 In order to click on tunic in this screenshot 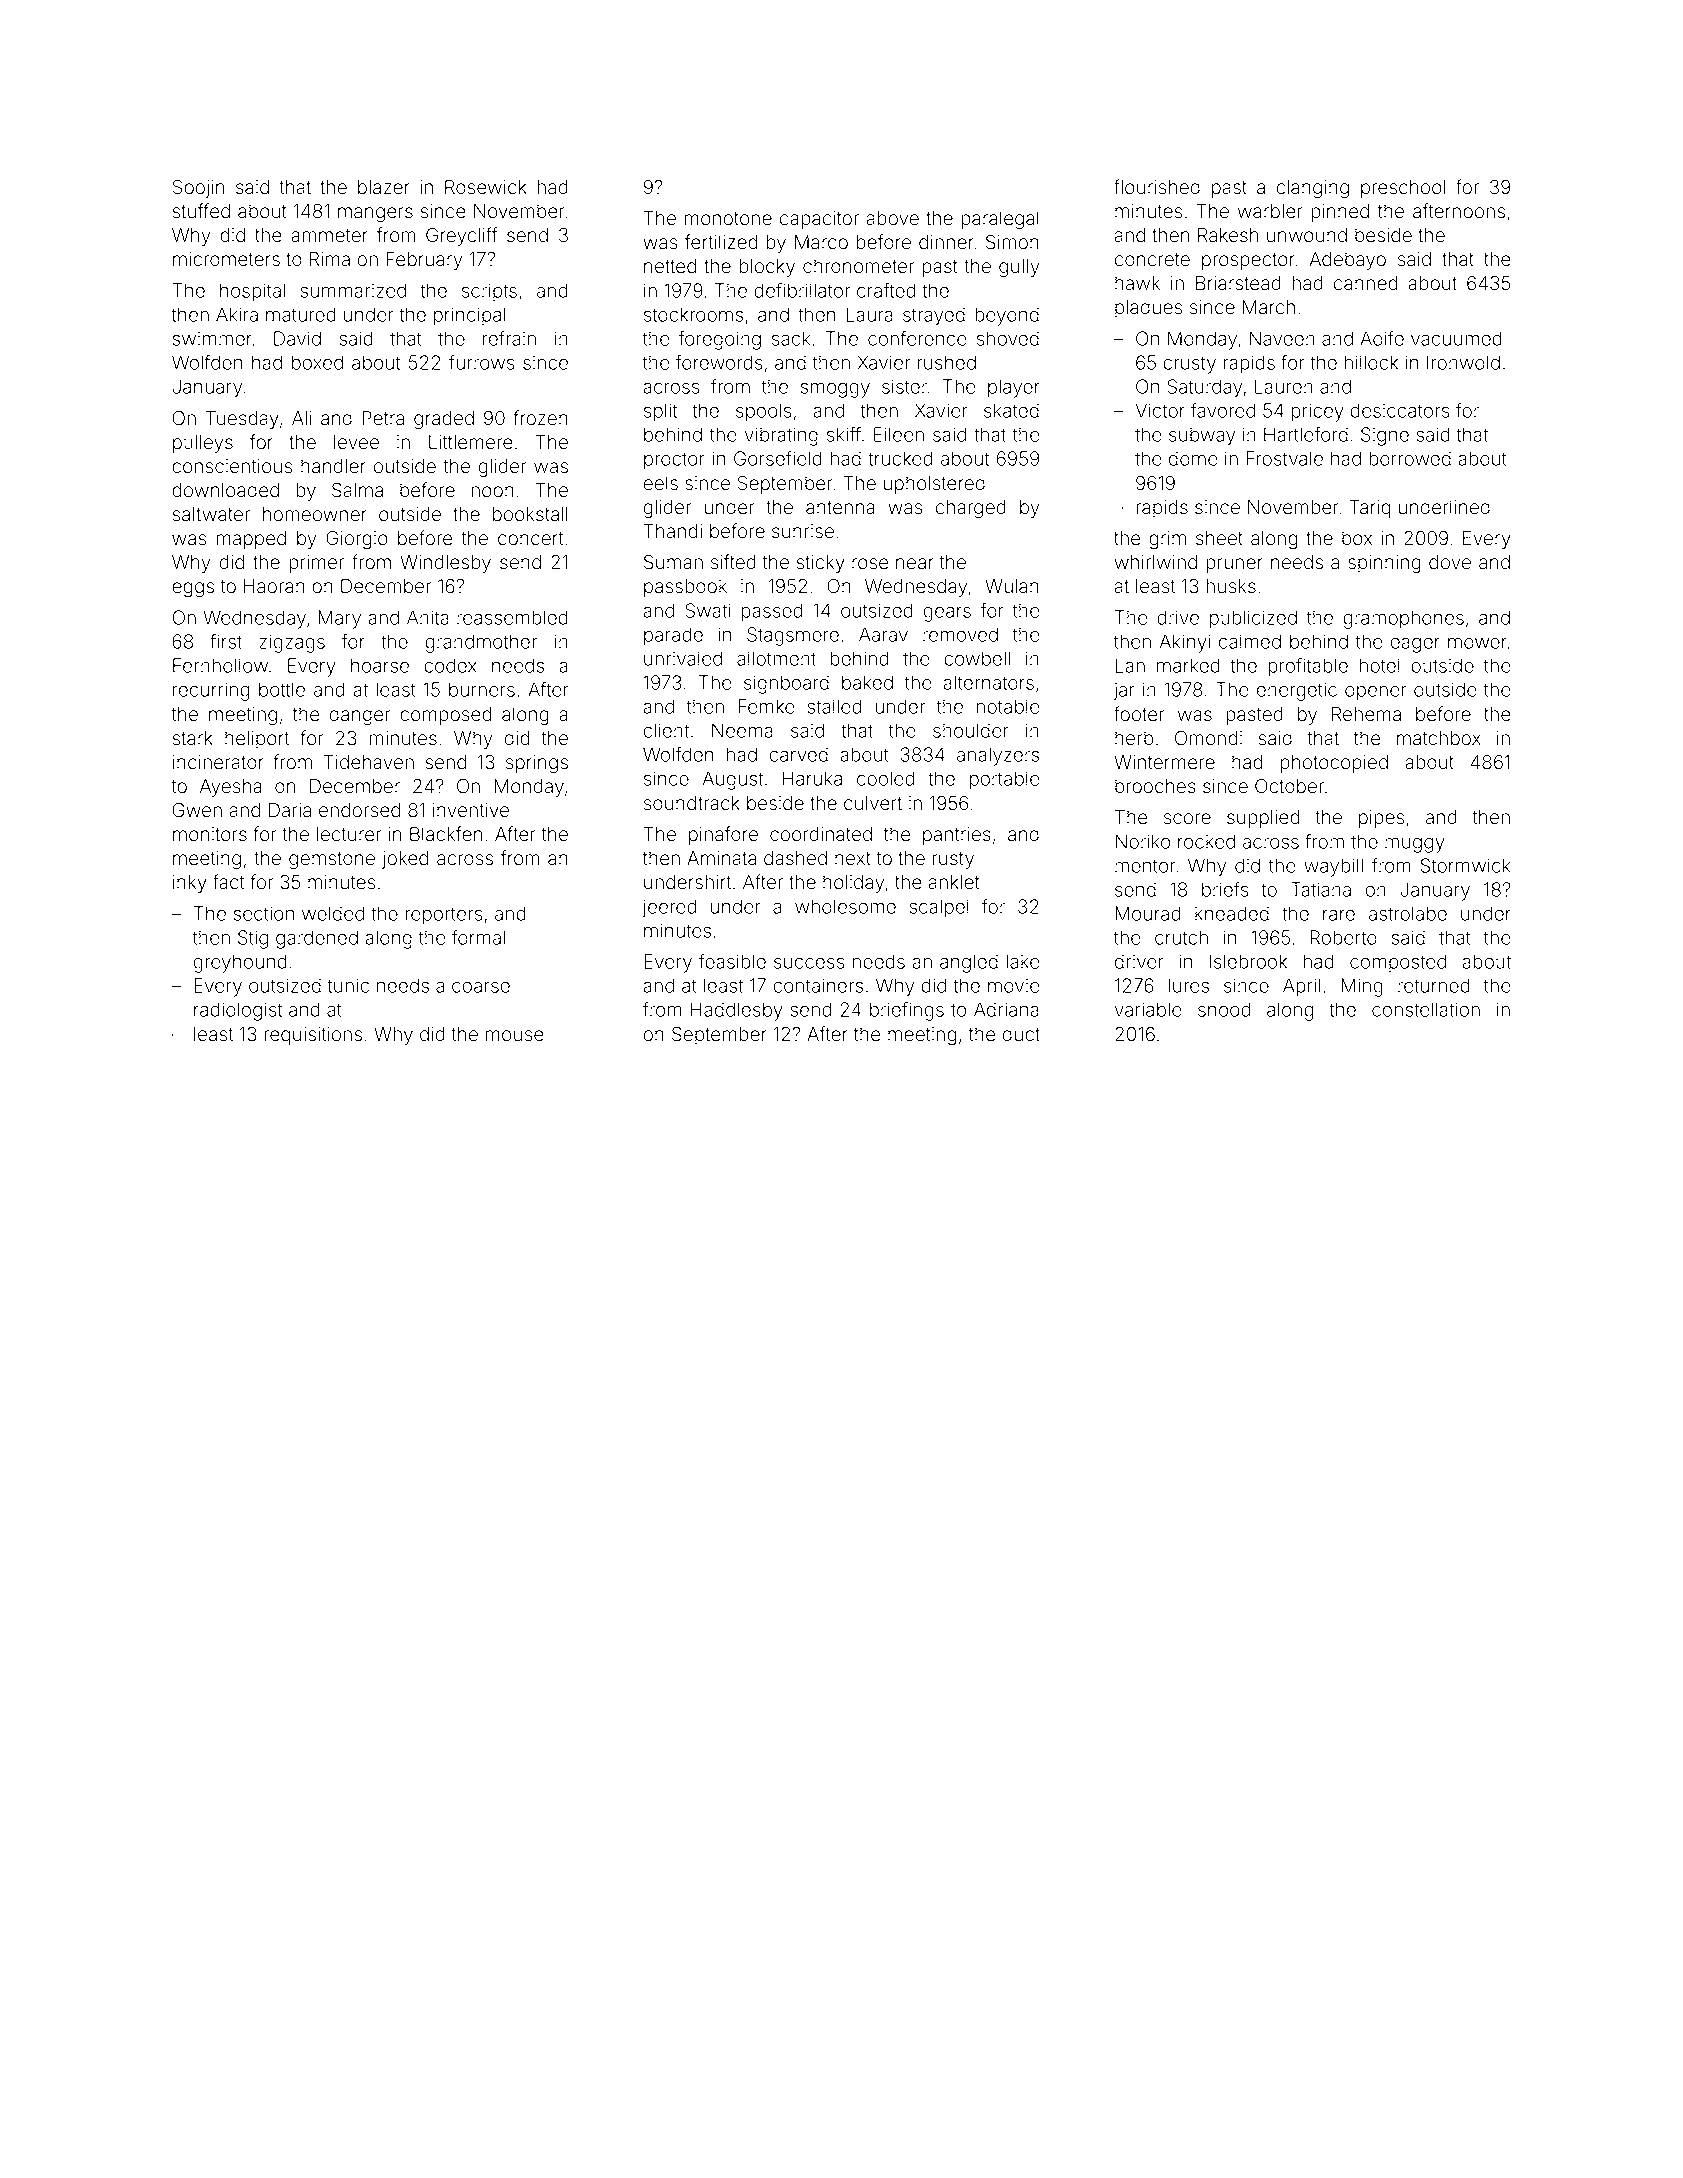, I will do `click(348, 985)`.
